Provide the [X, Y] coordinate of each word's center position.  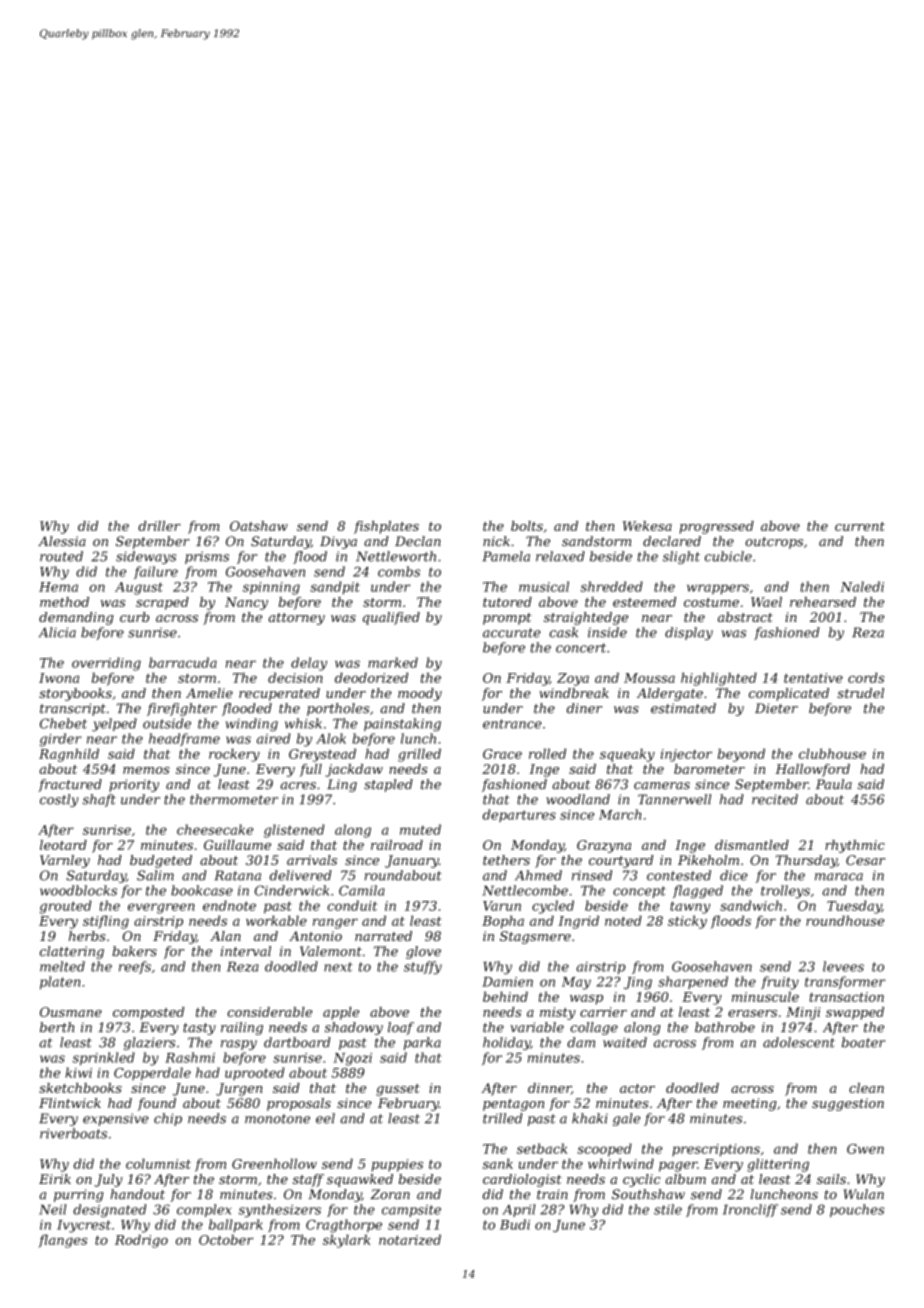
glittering [778, 1165]
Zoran [390, 1194]
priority [134, 785]
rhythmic [855, 846]
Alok [331, 738]
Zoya [573, 679]
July [109, 1180]
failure [156, 572]
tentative [813, 678]
